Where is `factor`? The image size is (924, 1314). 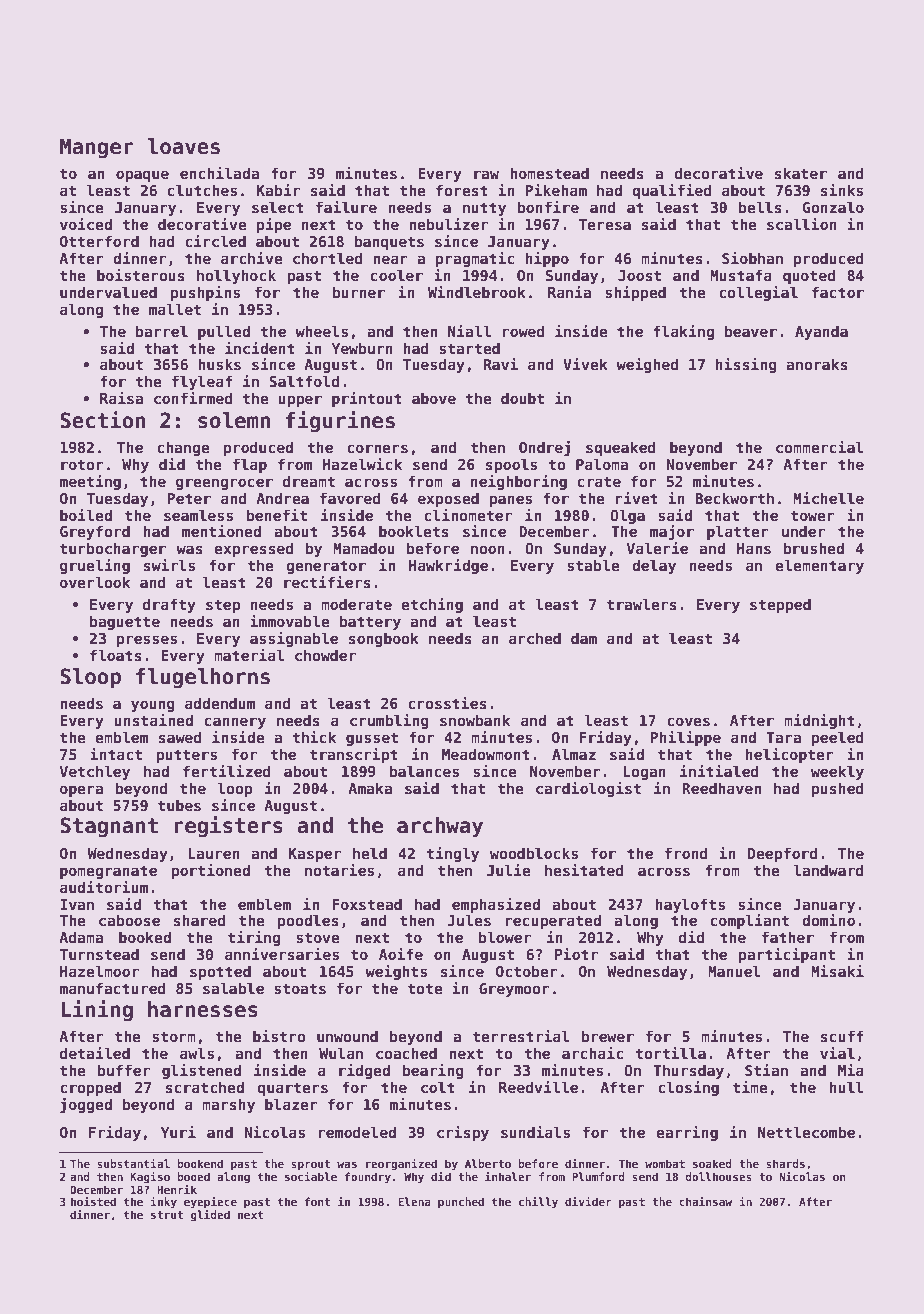 factor is located at coordinates (838, 292).
